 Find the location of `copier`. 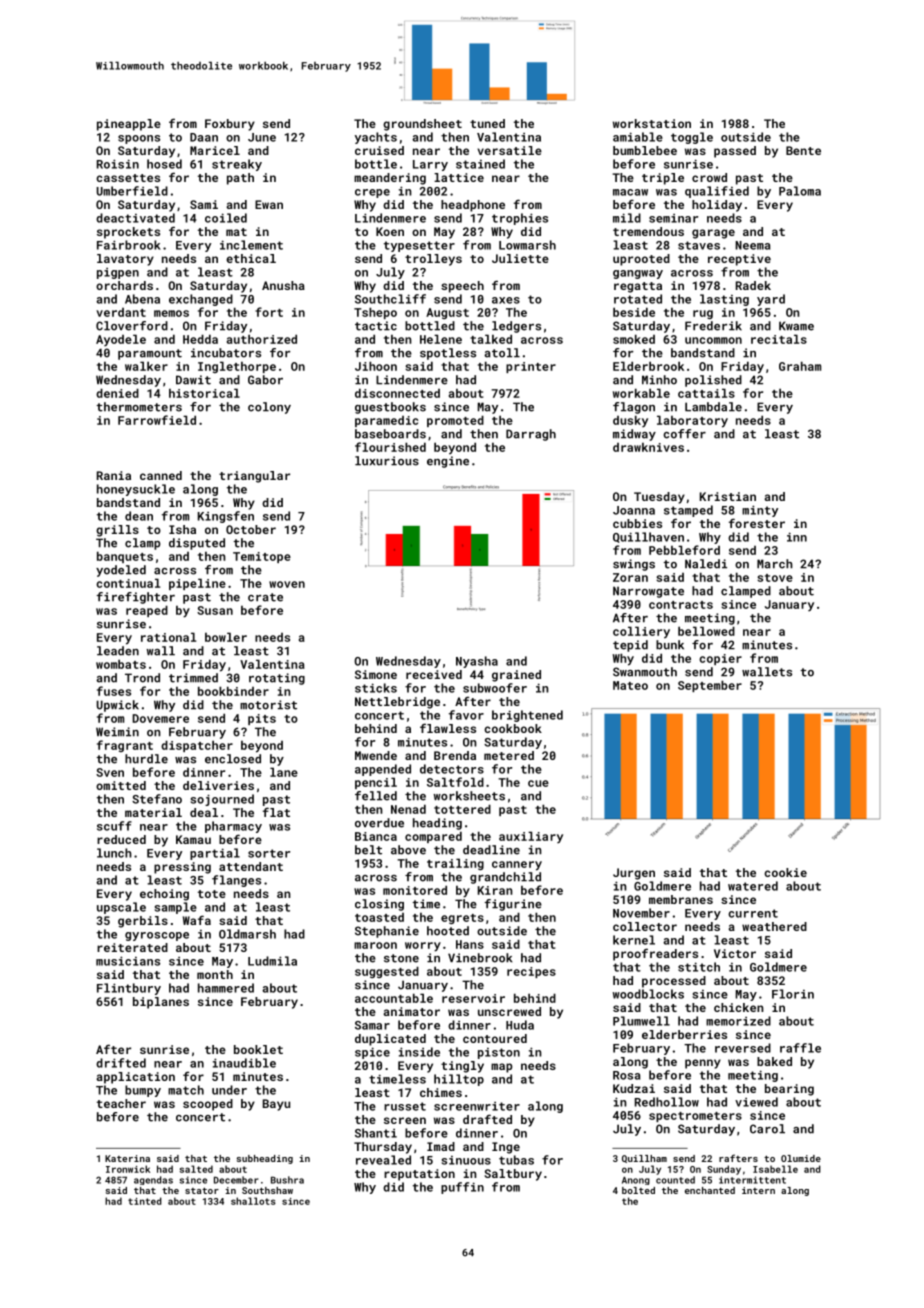

copier is located at coordinates (720, 659).
